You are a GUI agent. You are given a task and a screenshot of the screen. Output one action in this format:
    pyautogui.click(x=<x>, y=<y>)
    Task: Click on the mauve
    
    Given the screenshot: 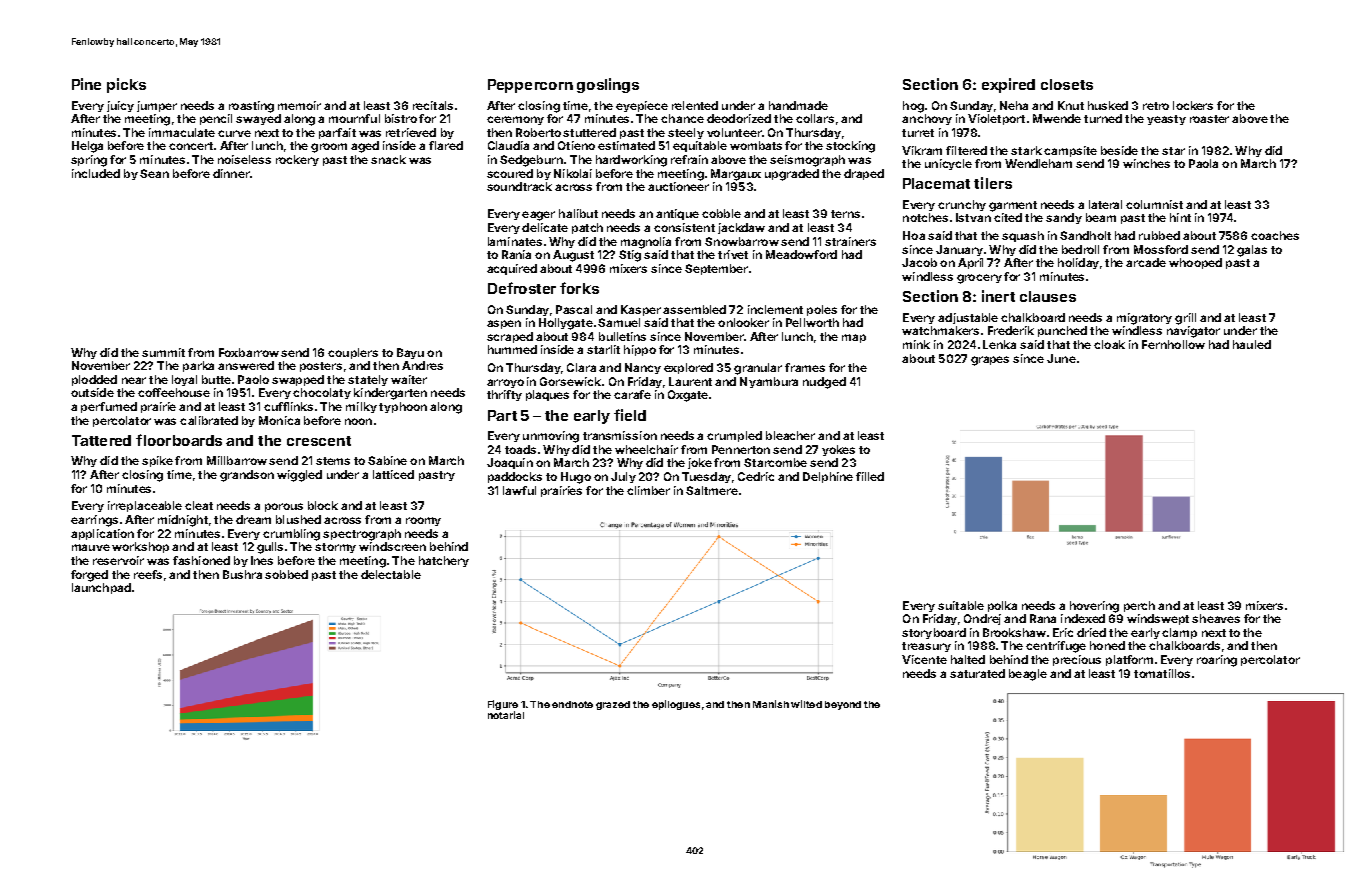 What is the action you would take?
    pyautogui.click(x=91, y=547)
